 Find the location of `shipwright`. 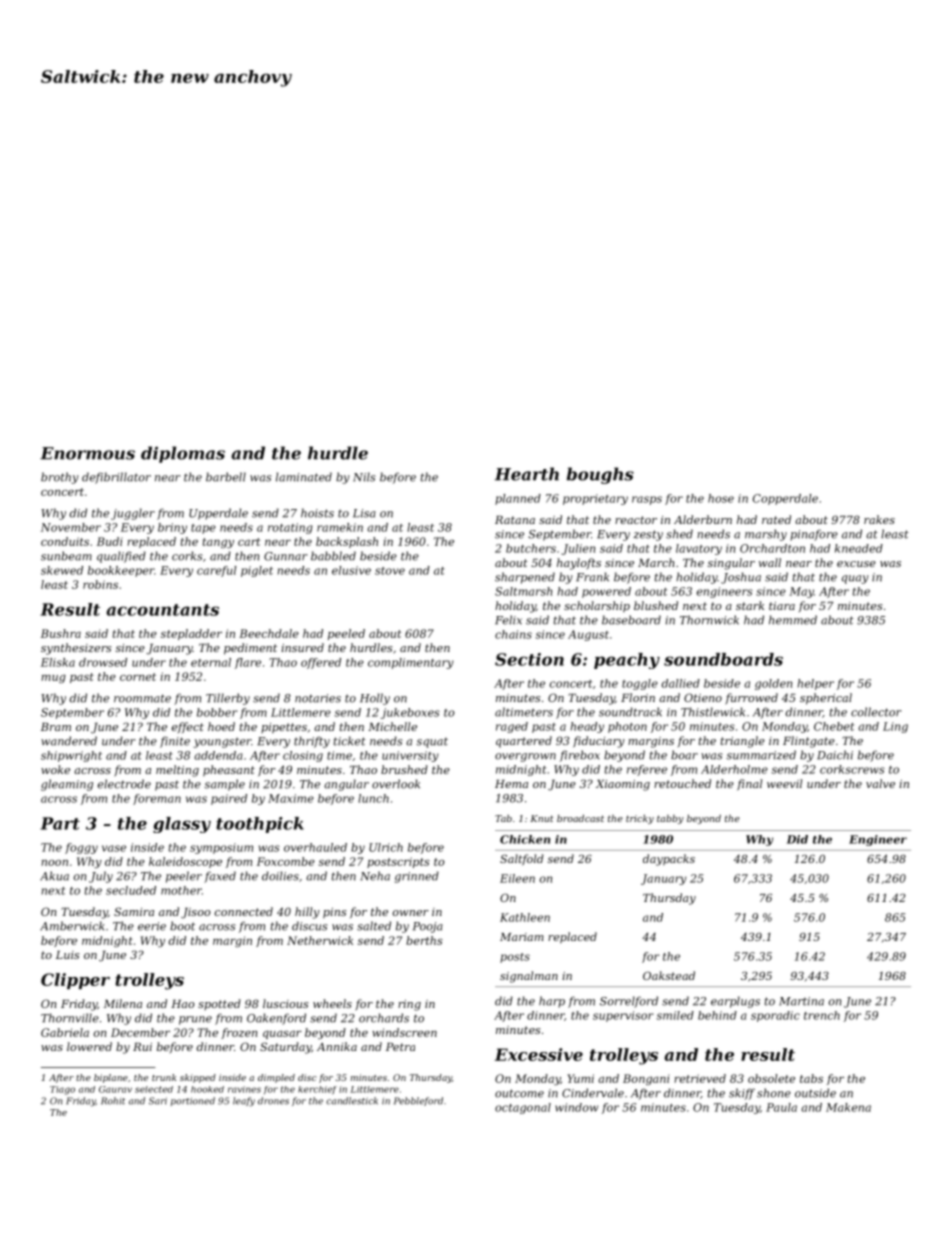

shipwright is located at coordinates (71, 756).
